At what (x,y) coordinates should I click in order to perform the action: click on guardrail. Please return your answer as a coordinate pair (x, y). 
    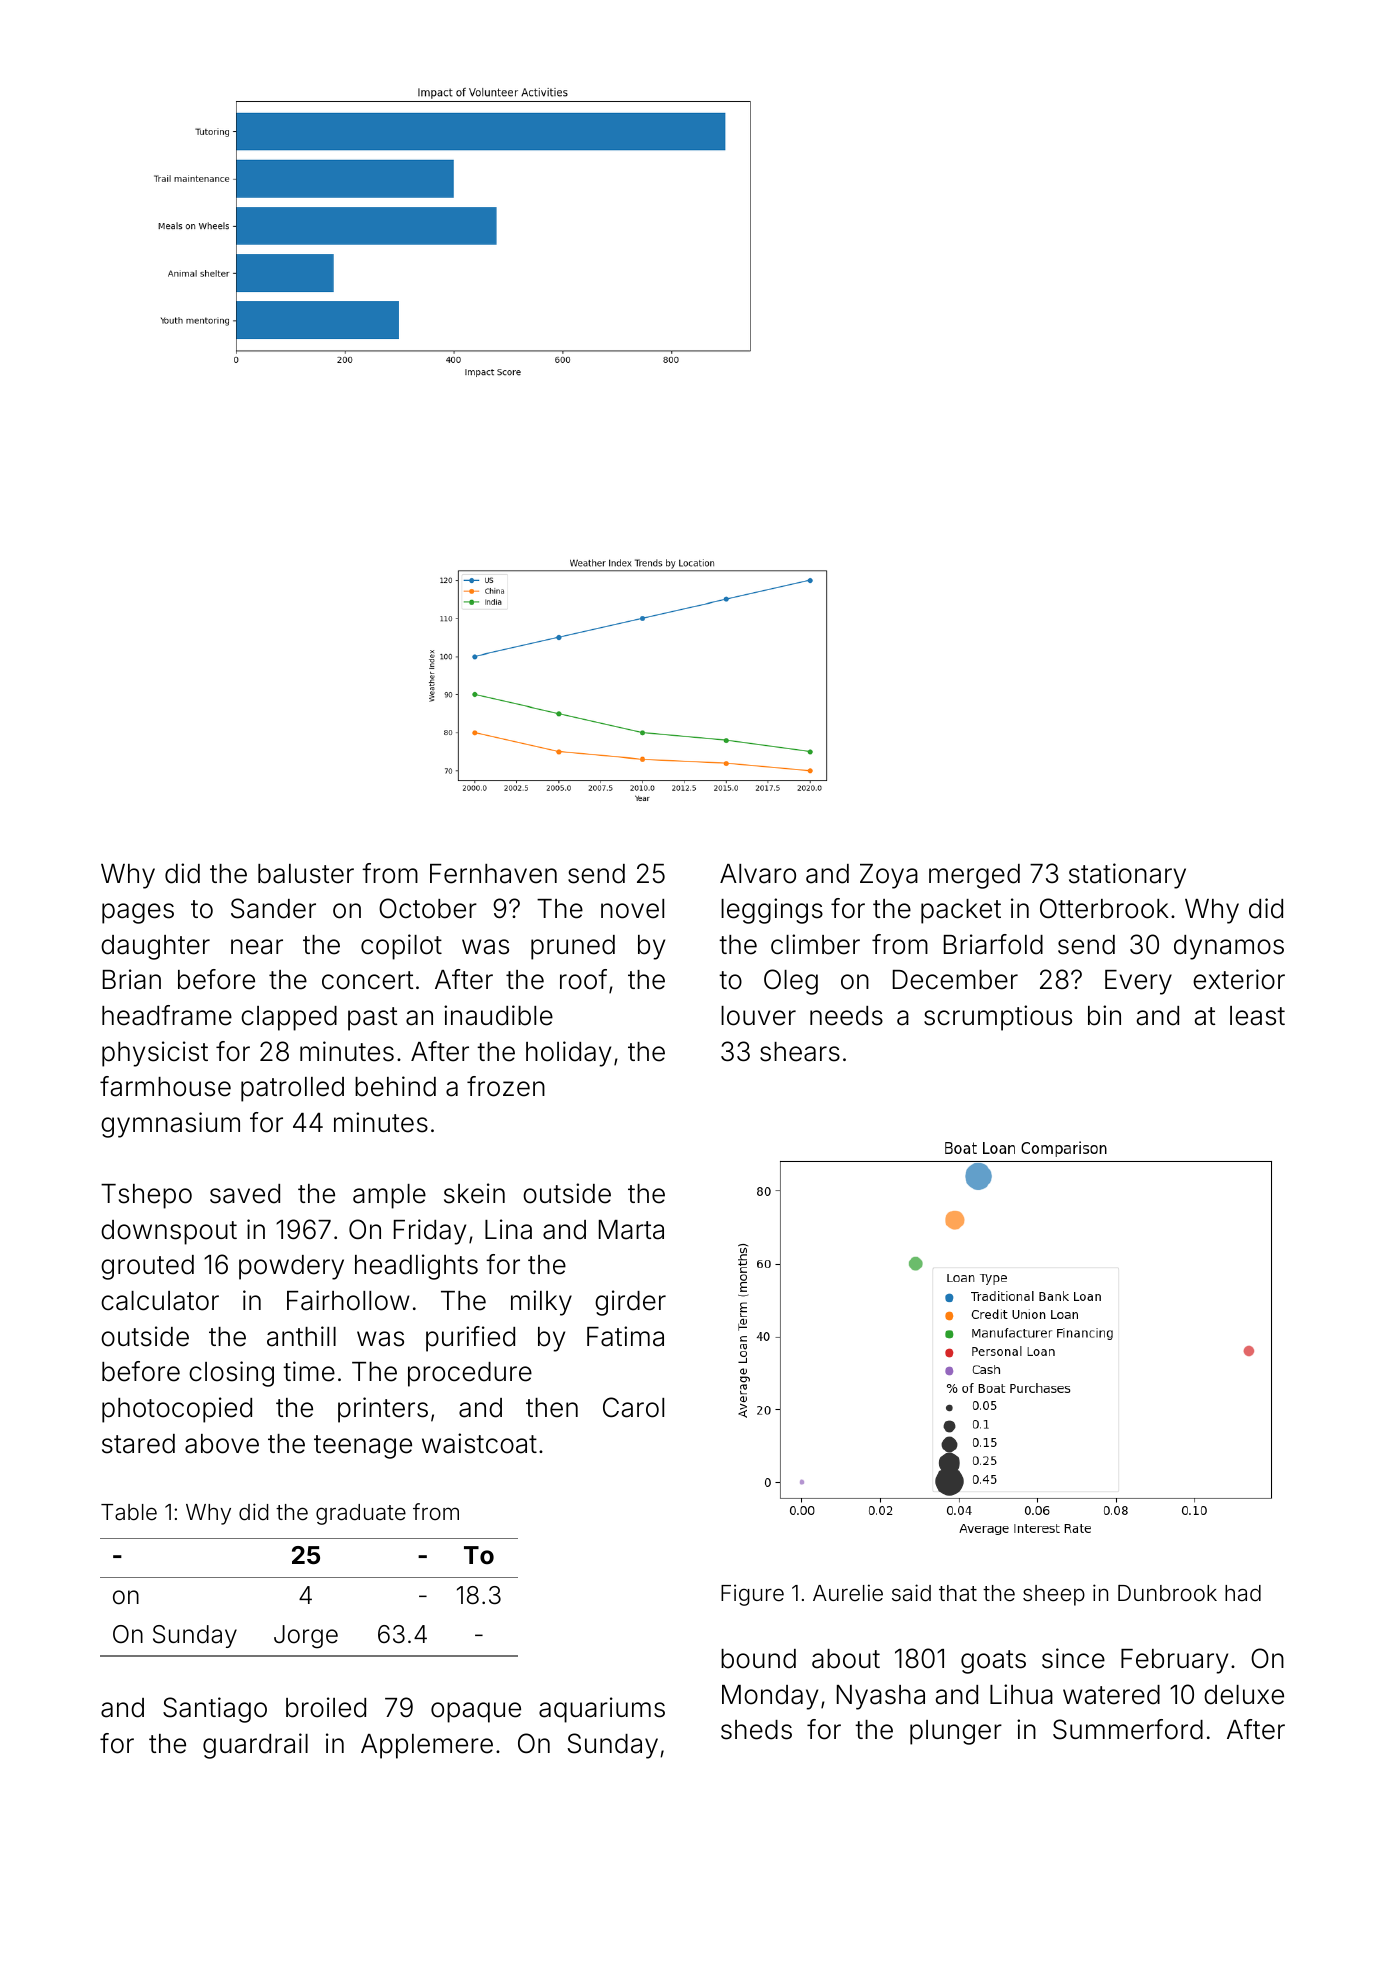
    Looking at the image, I should click on (255, 1746).
